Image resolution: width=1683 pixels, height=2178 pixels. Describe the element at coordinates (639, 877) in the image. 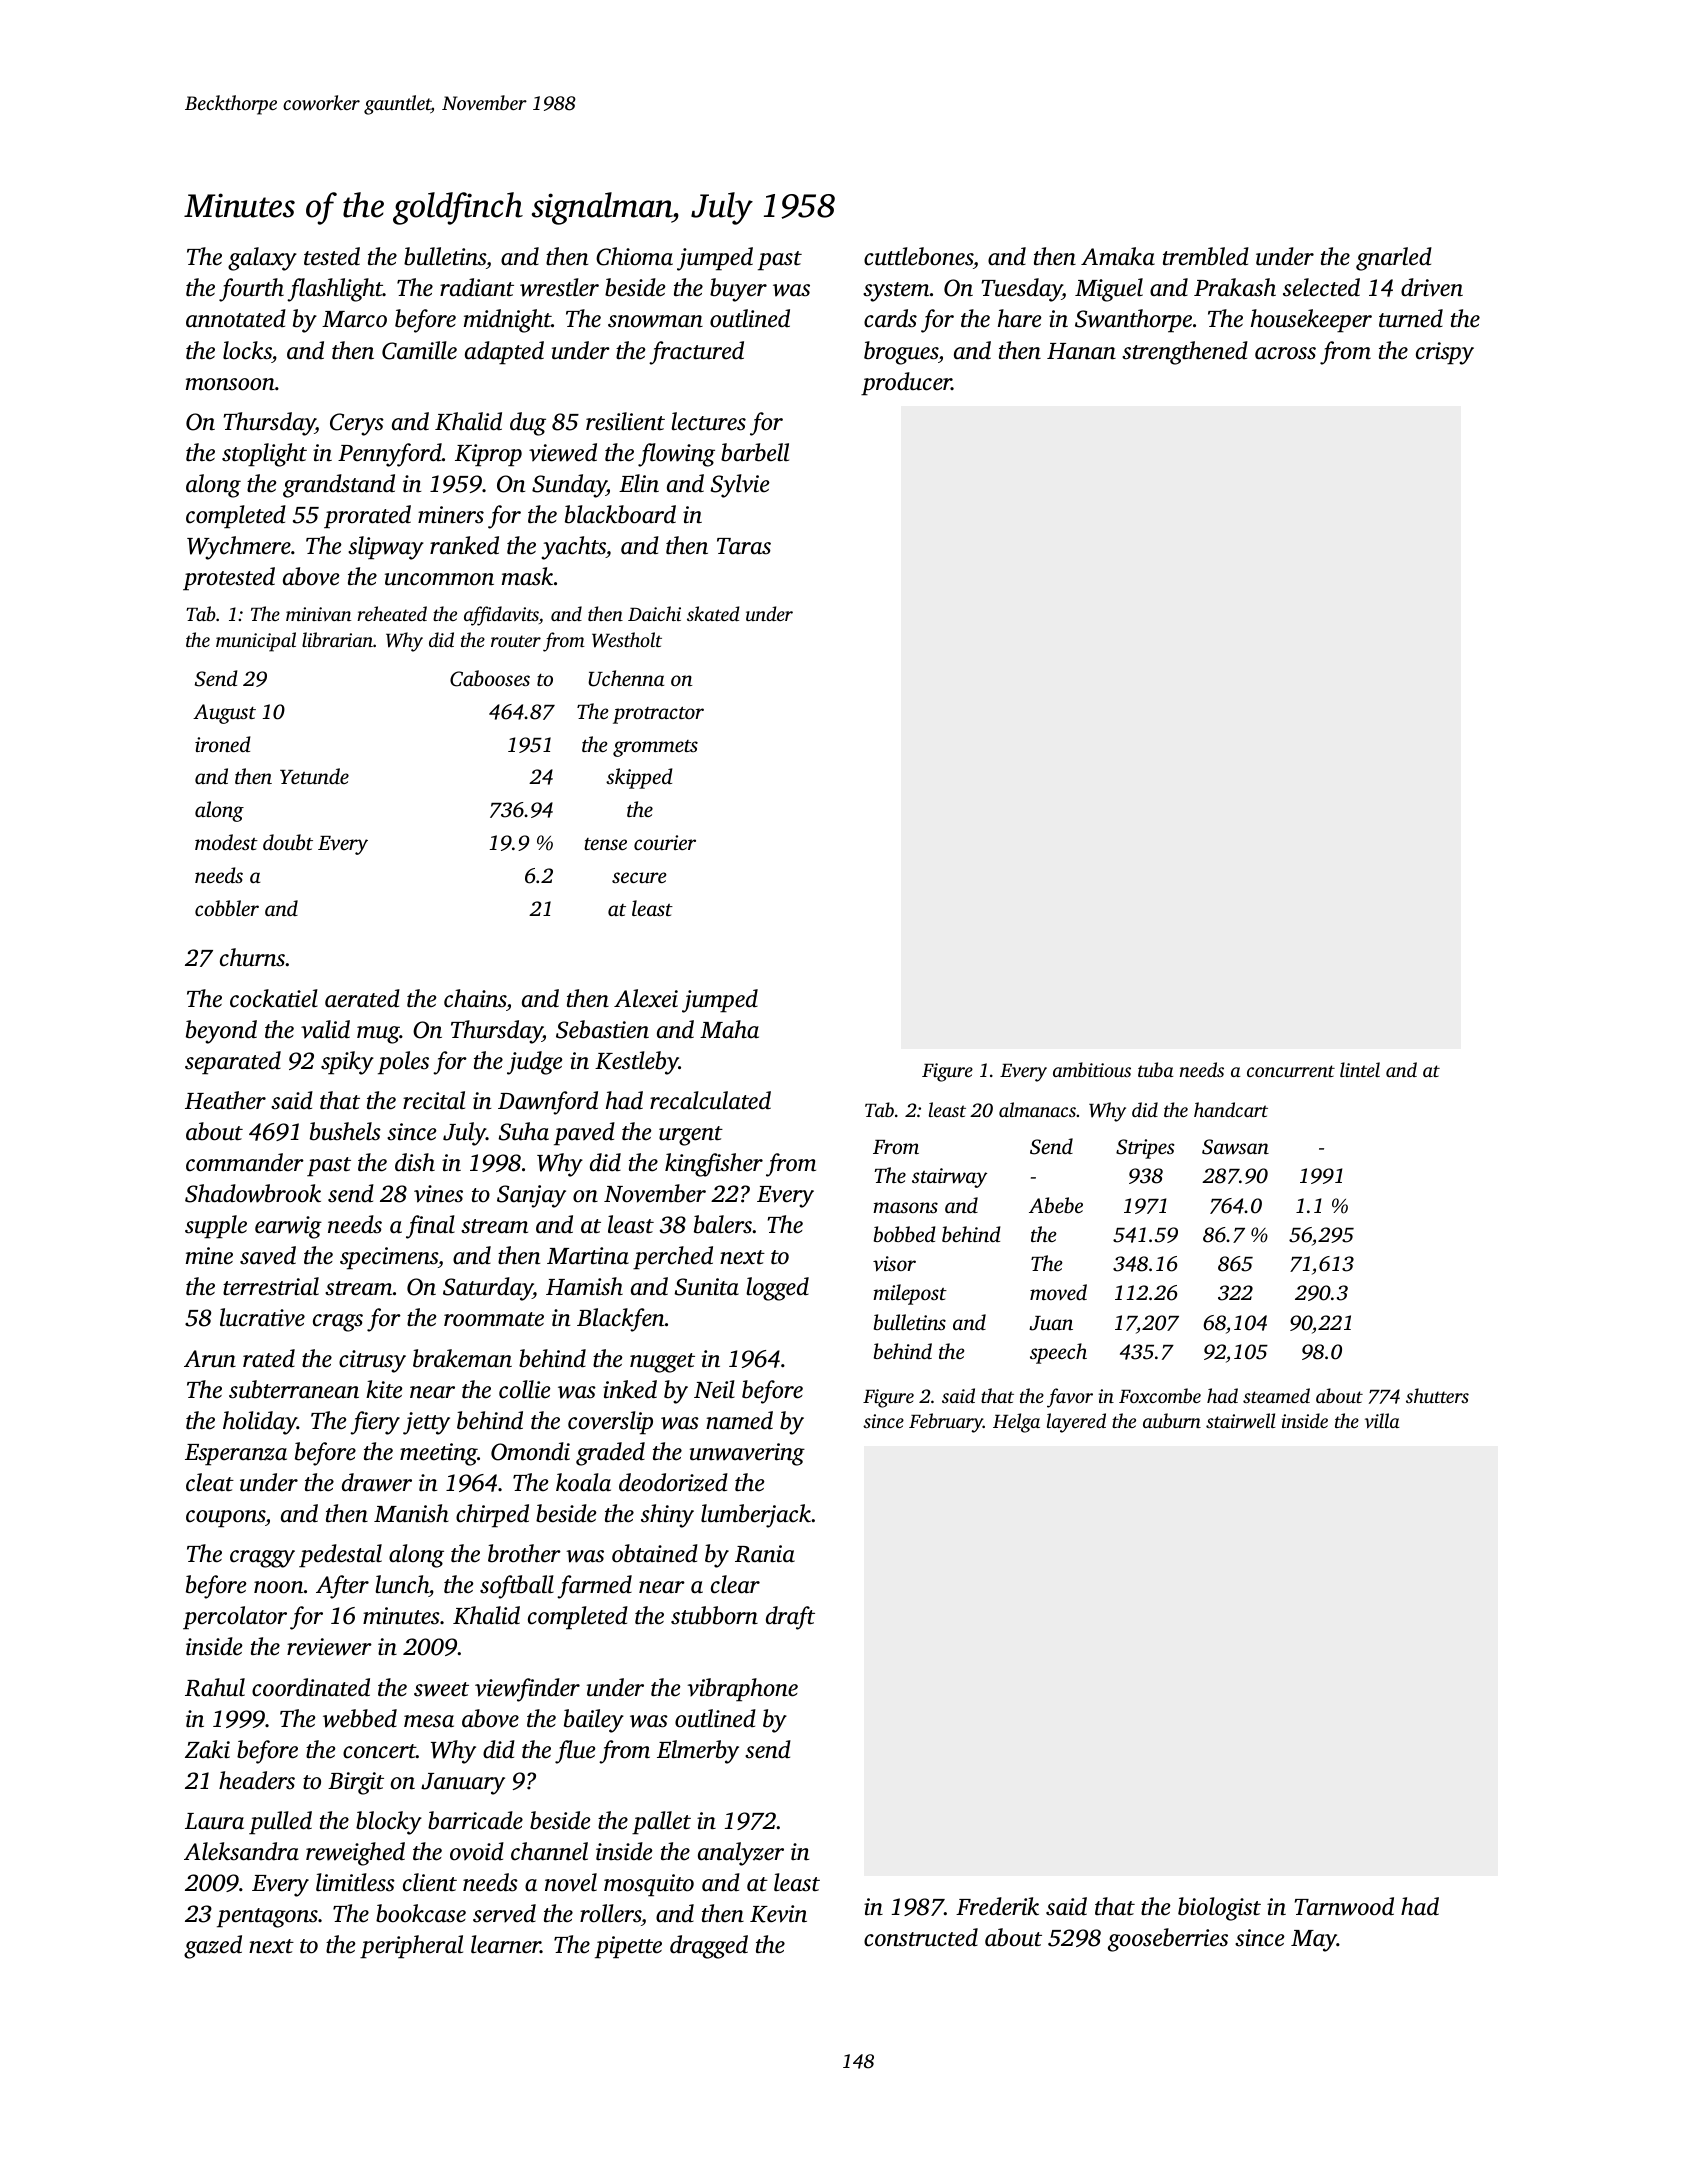

I see `secure` at that location.
